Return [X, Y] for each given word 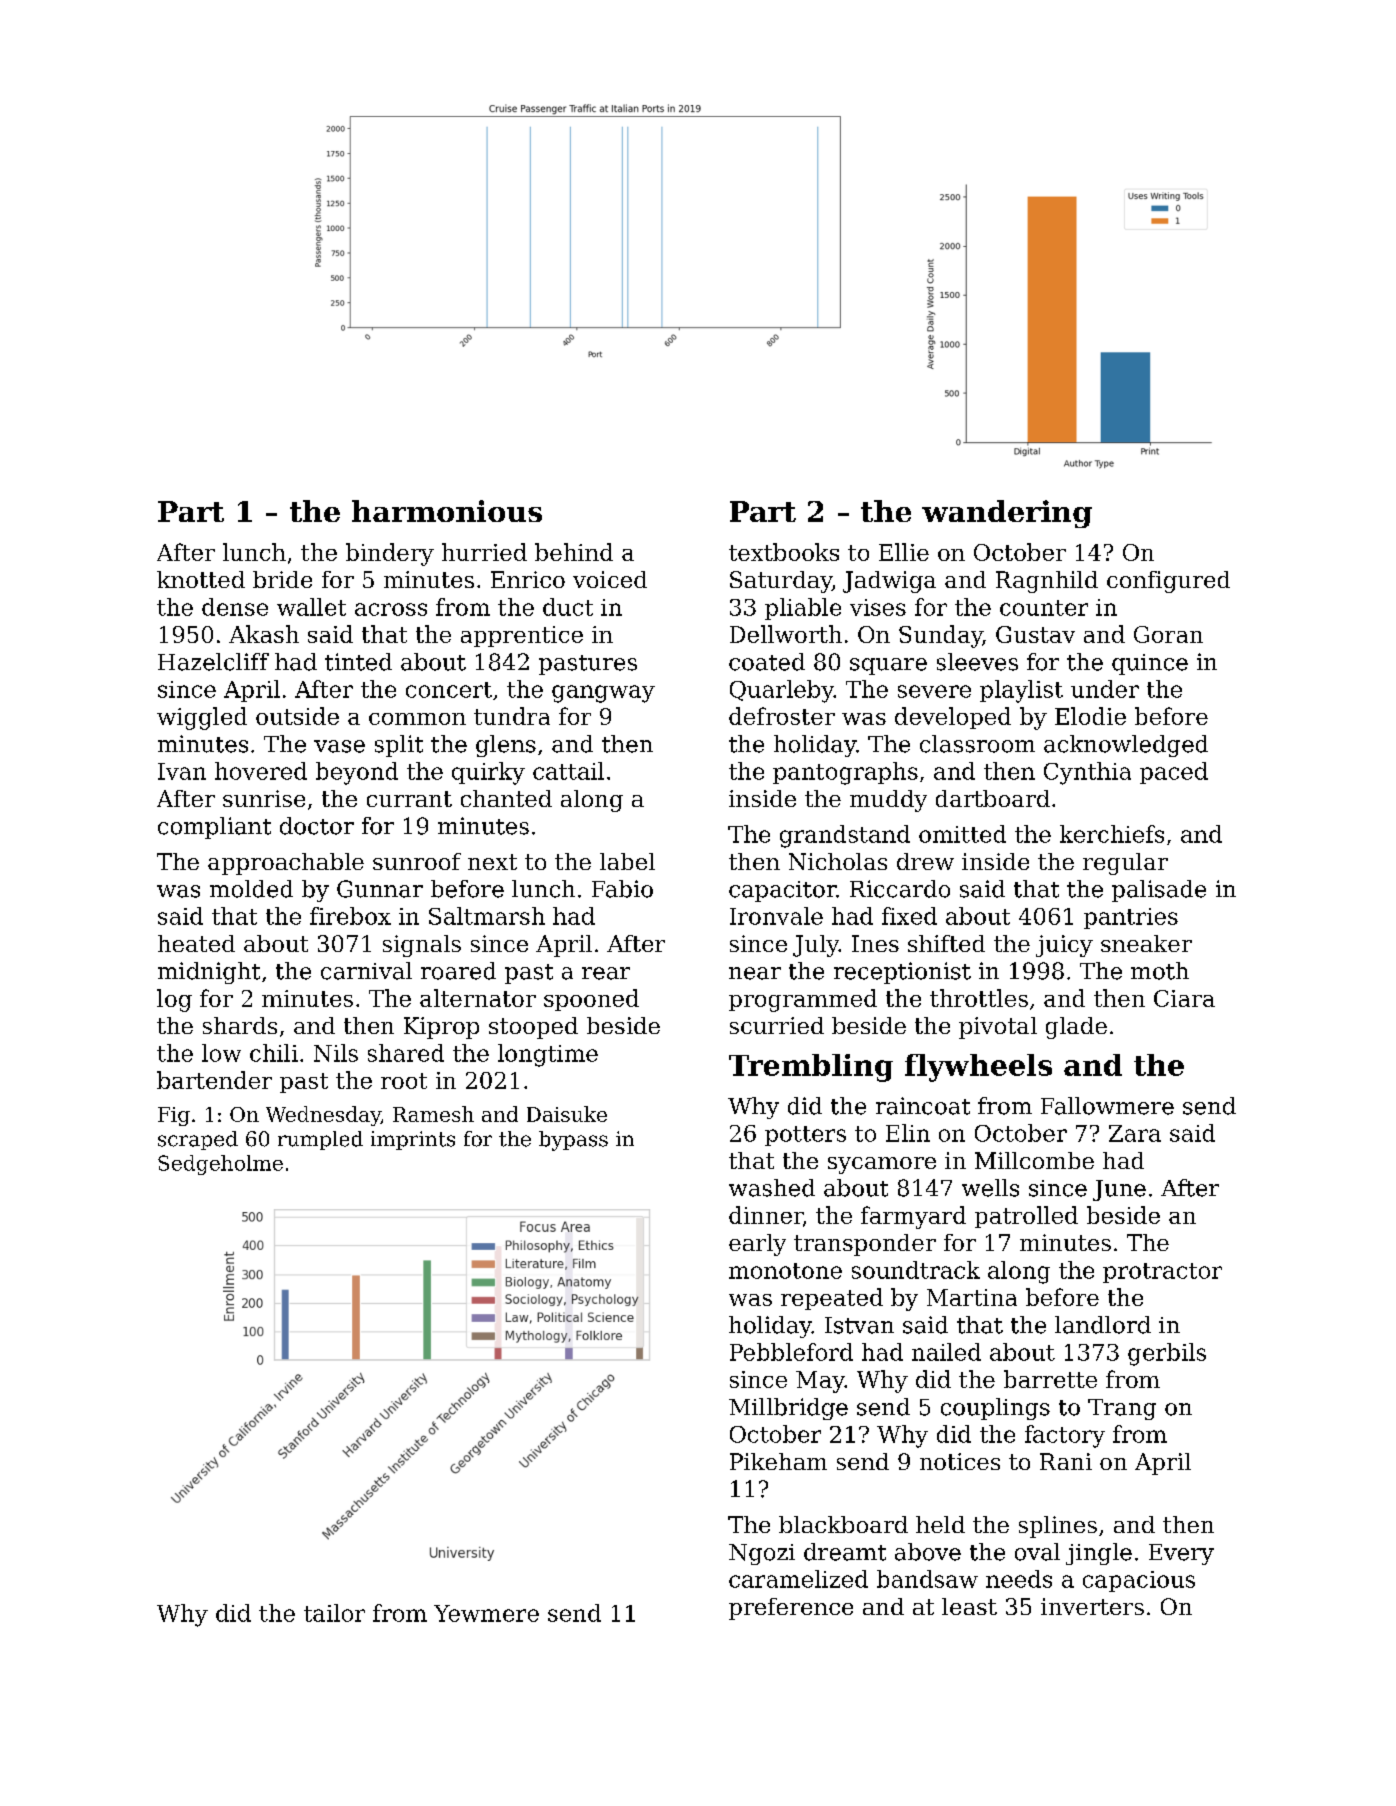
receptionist [902, 973]
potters [805, 1136]
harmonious [447, 511]
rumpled [320, 1140]
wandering [1007, 514]
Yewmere [486, 1613]
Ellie [904, 552]
